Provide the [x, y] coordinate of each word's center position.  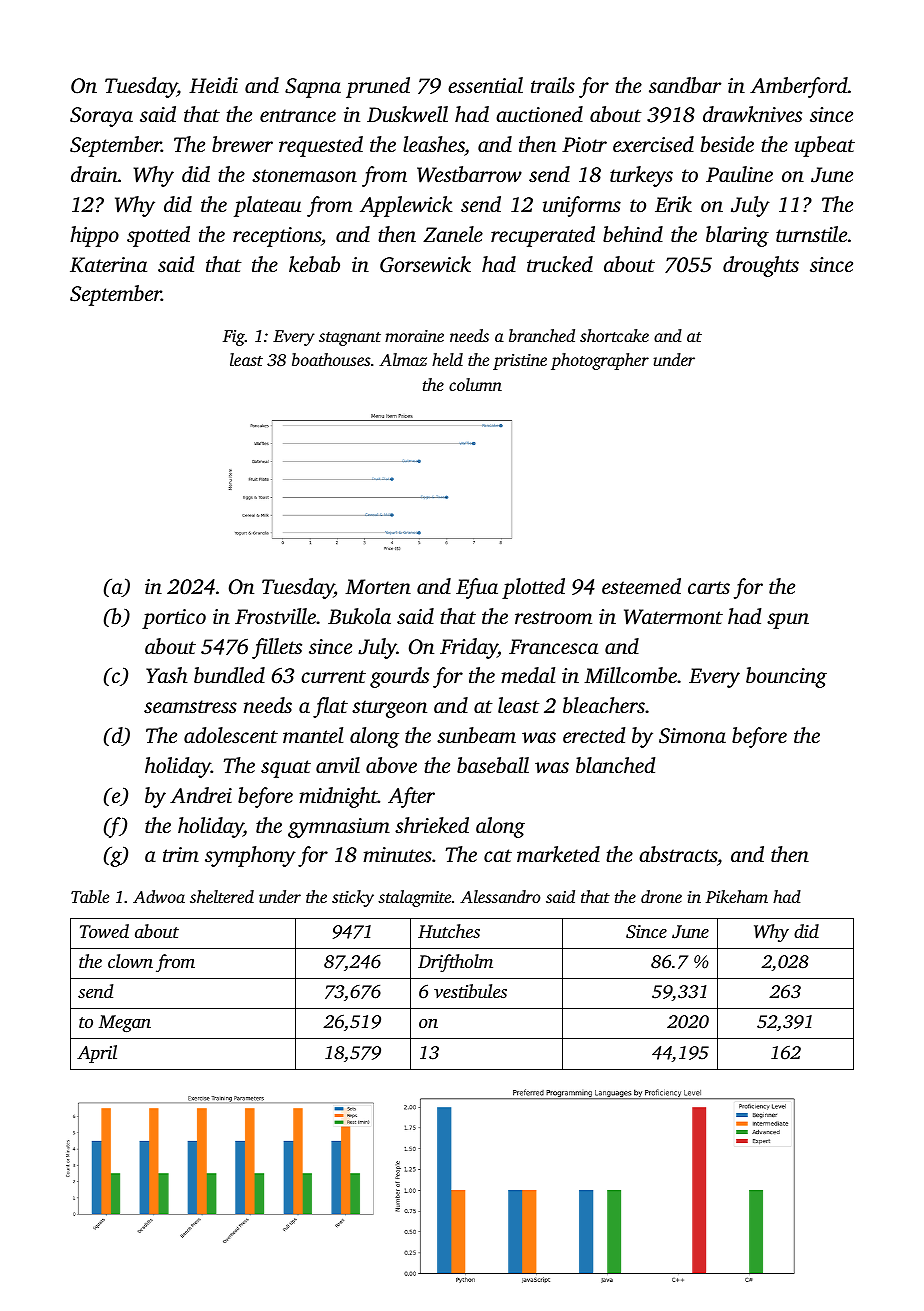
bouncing [786, 677]
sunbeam [476, 735]
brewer [242, 144]
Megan [125, 1023]
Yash [167, 675]
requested [321, 146]
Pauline [739, 174]
